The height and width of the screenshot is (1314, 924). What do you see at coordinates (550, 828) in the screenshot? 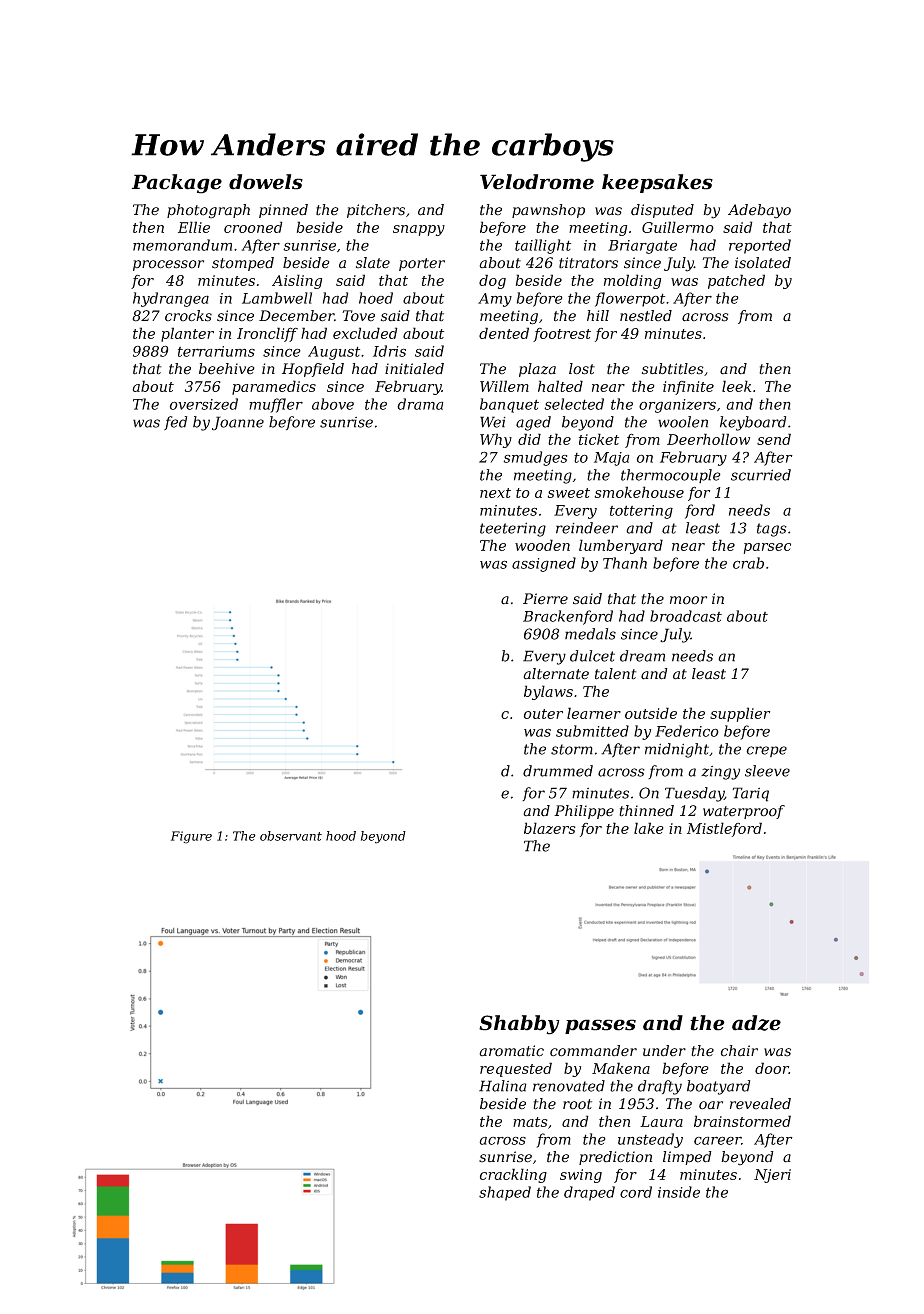
I see `blazers` at bounding box center [550, 828].
